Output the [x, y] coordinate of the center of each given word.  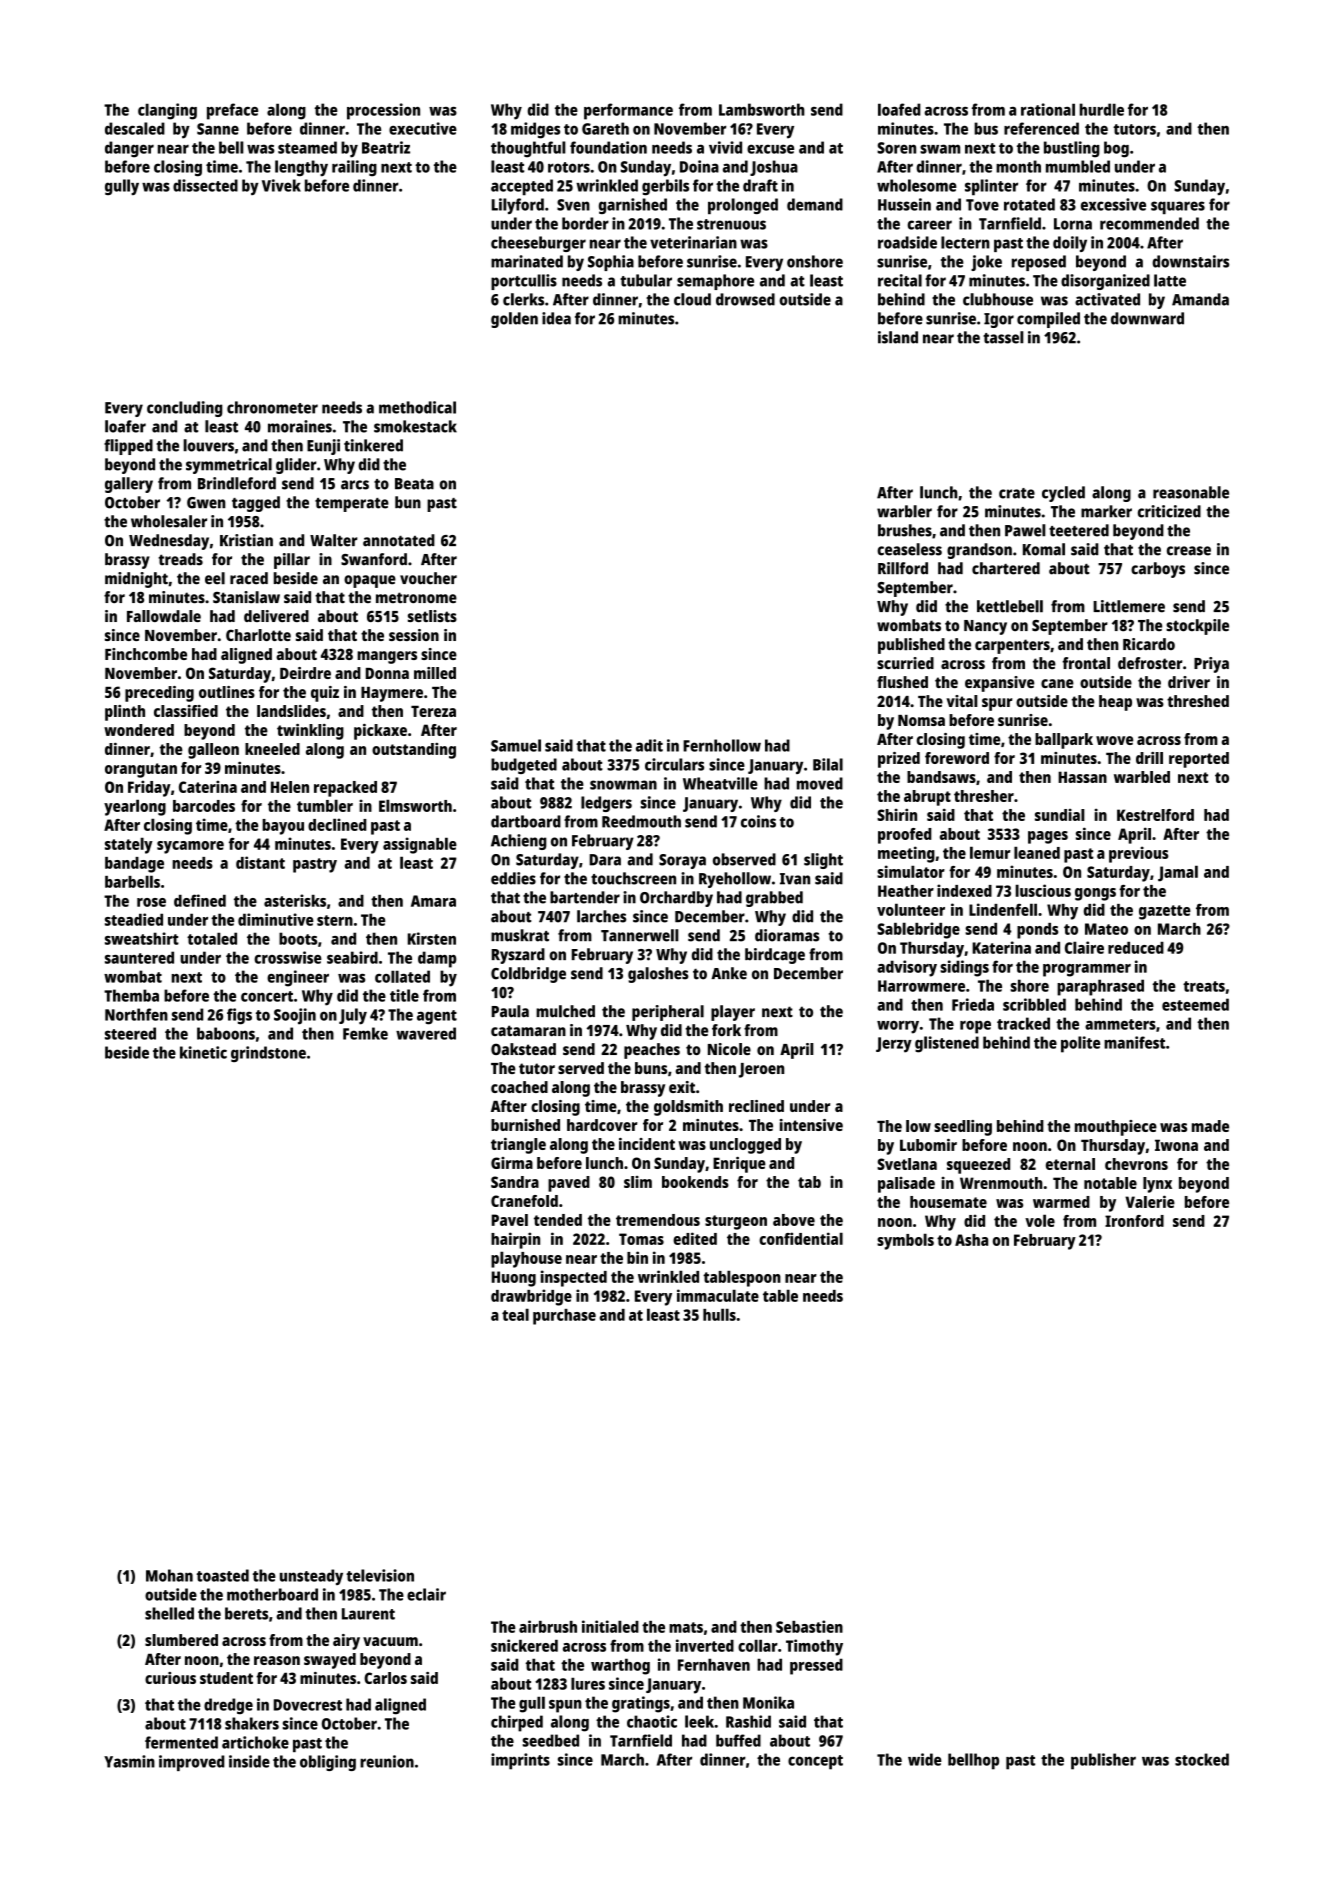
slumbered [181, 1640]
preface [232, 111]
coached [519, 1087]
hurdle [1102, 109]
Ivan [795, 879]
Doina [699, 166]
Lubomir [928, 1145]
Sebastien [809, 1626]
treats [1204, 986]
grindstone [268, 1054]
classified [186, 711]
